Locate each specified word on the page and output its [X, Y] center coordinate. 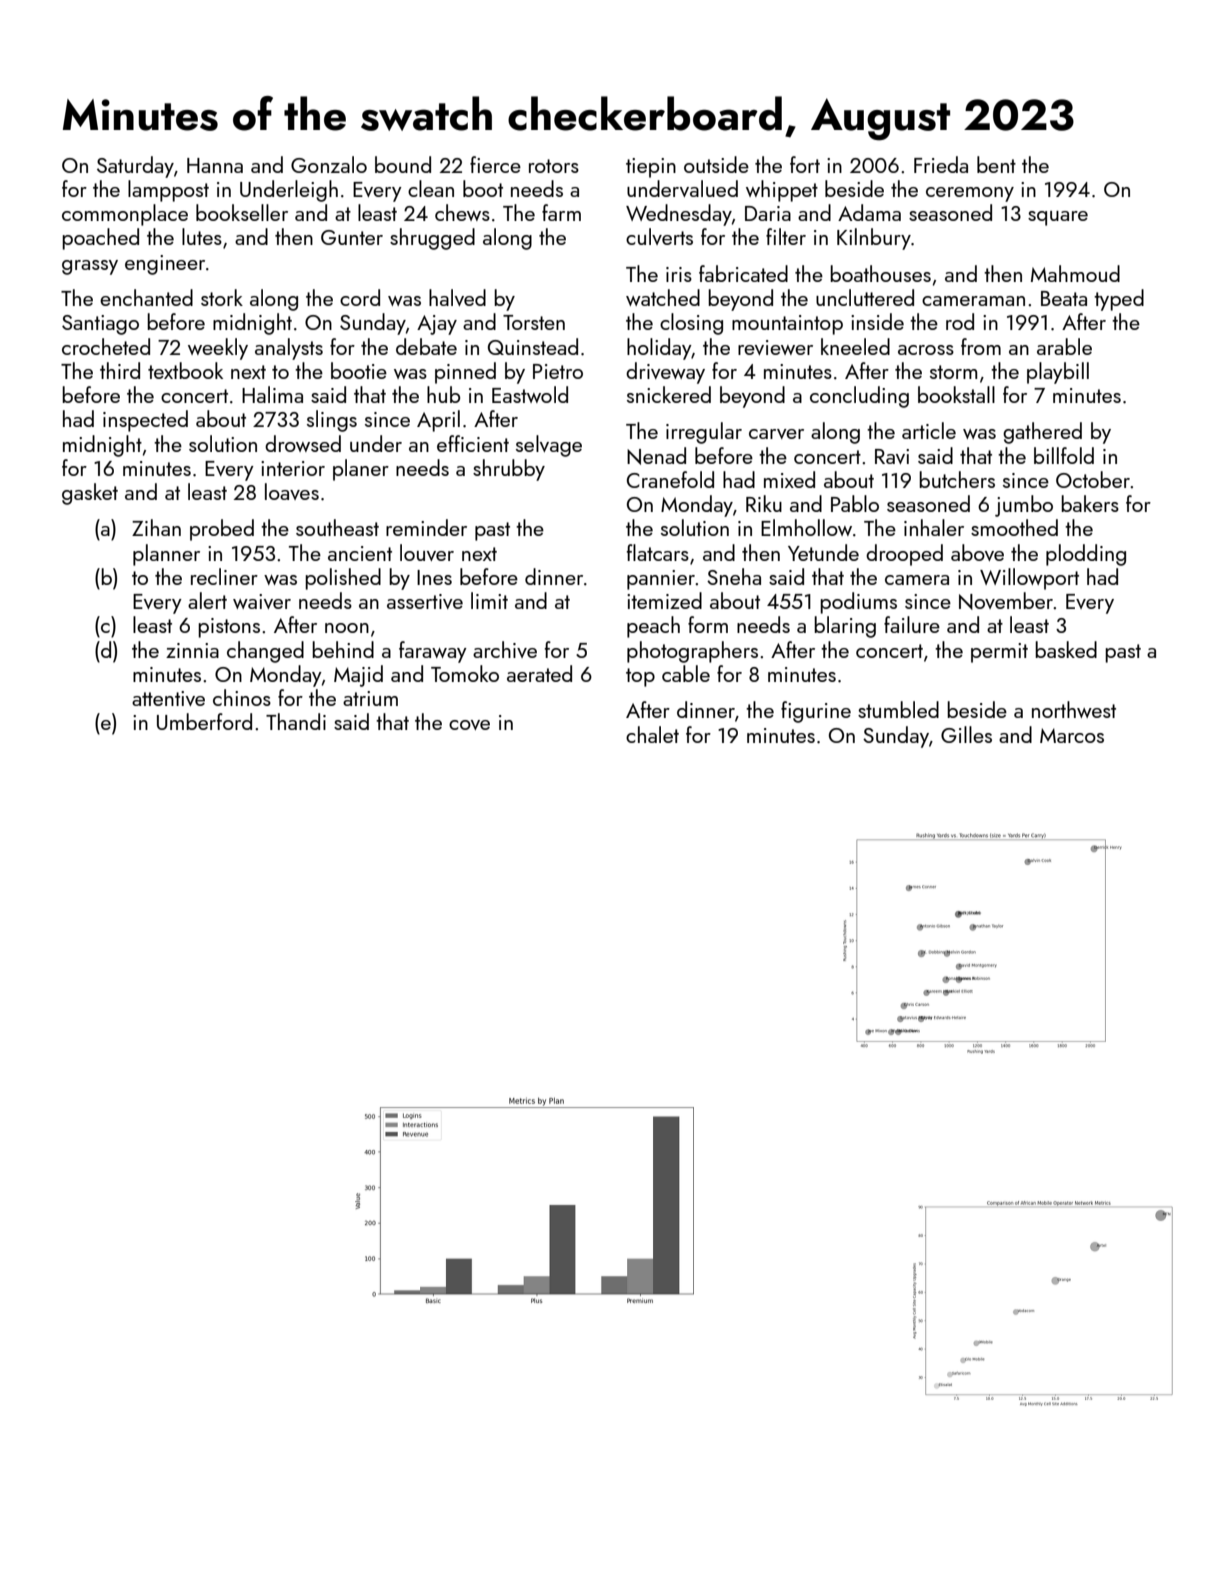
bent [996, 164]
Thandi [296, 721]
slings [332, 421]
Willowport [1029, 579]
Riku [764, 503]
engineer [165, 265]
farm [561, 212]
